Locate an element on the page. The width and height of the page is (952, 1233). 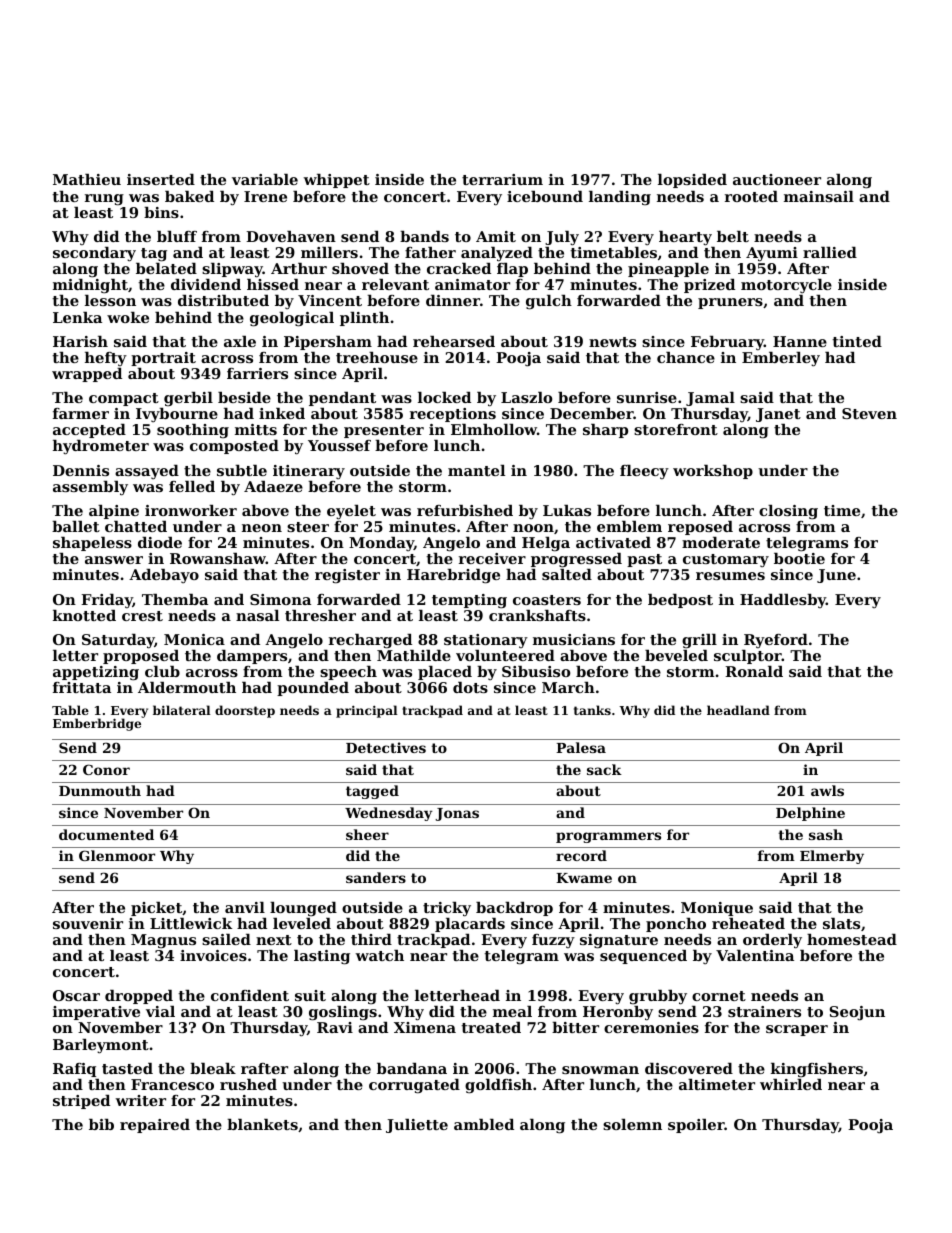
Lukas is located at coordinates (567, 510).
